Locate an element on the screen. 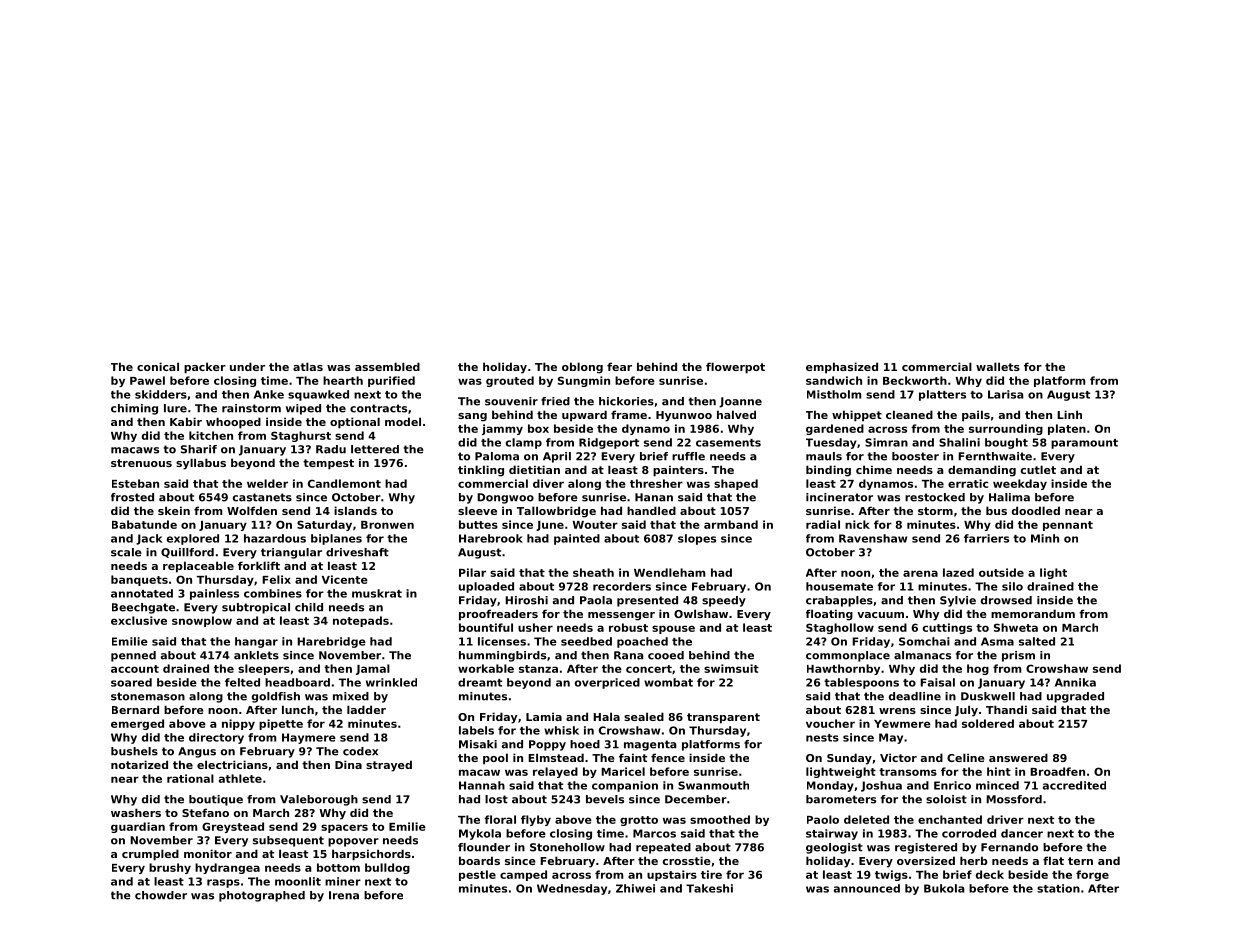 The height and width of the screenshot is (952, 1233). relayed is located at coordinates (555, 772).
